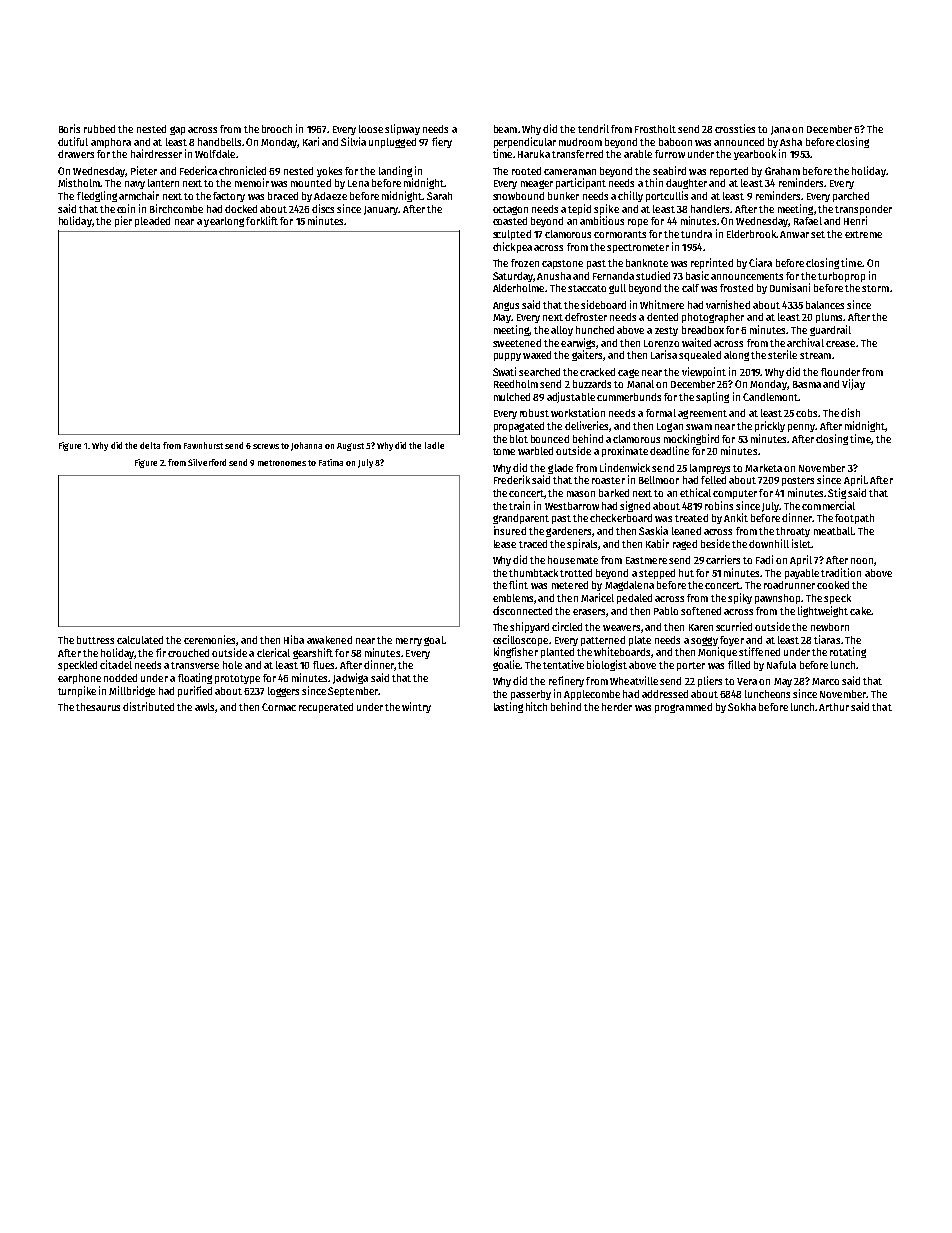  Describe the element at coordinates (77, 691) in the screenshot. I see `turnpike` at that location.
